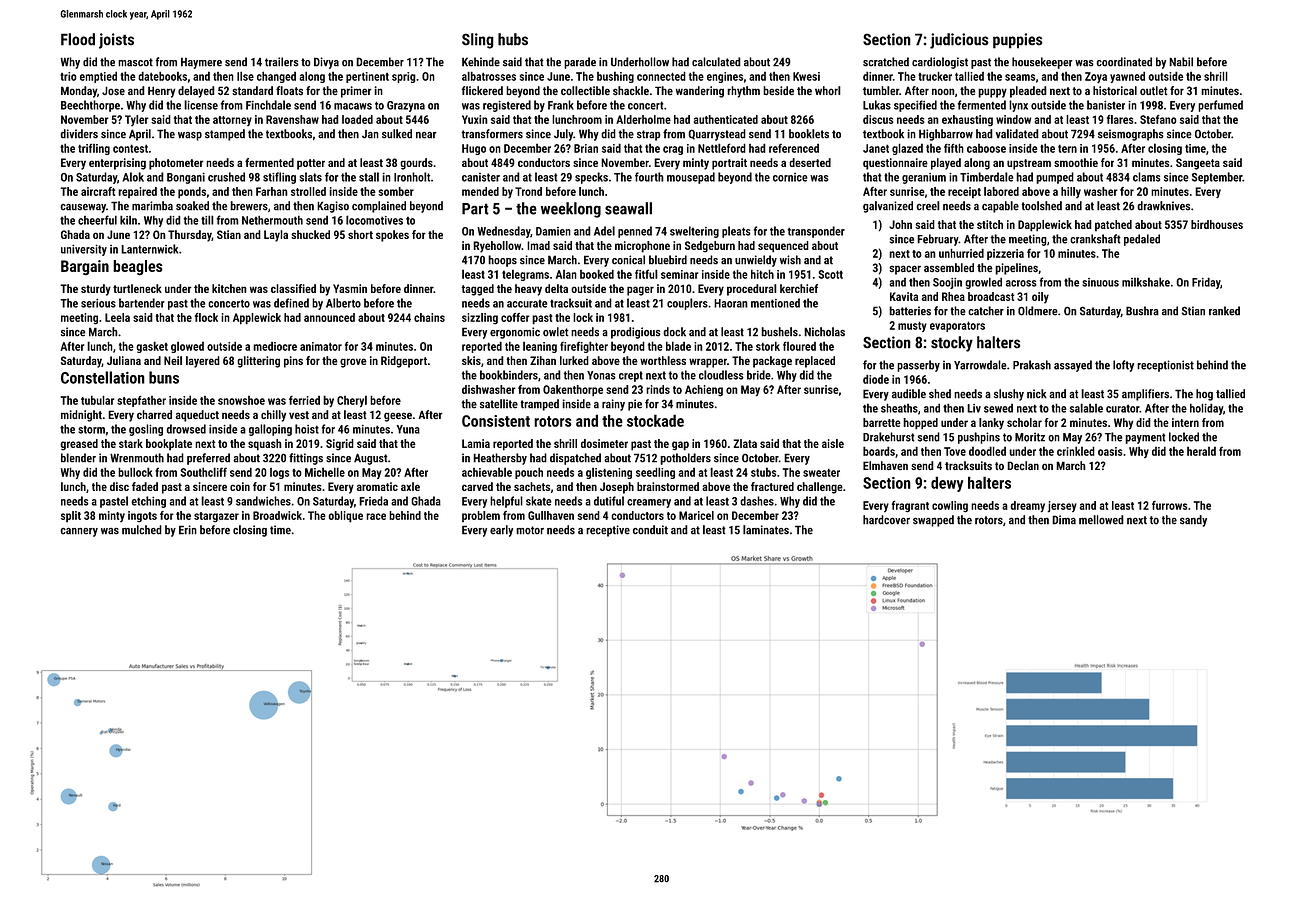 This image has width=1308, height=924. Describe the element at coordinates (326, 63) in the image. I see `Divya` at that location.
